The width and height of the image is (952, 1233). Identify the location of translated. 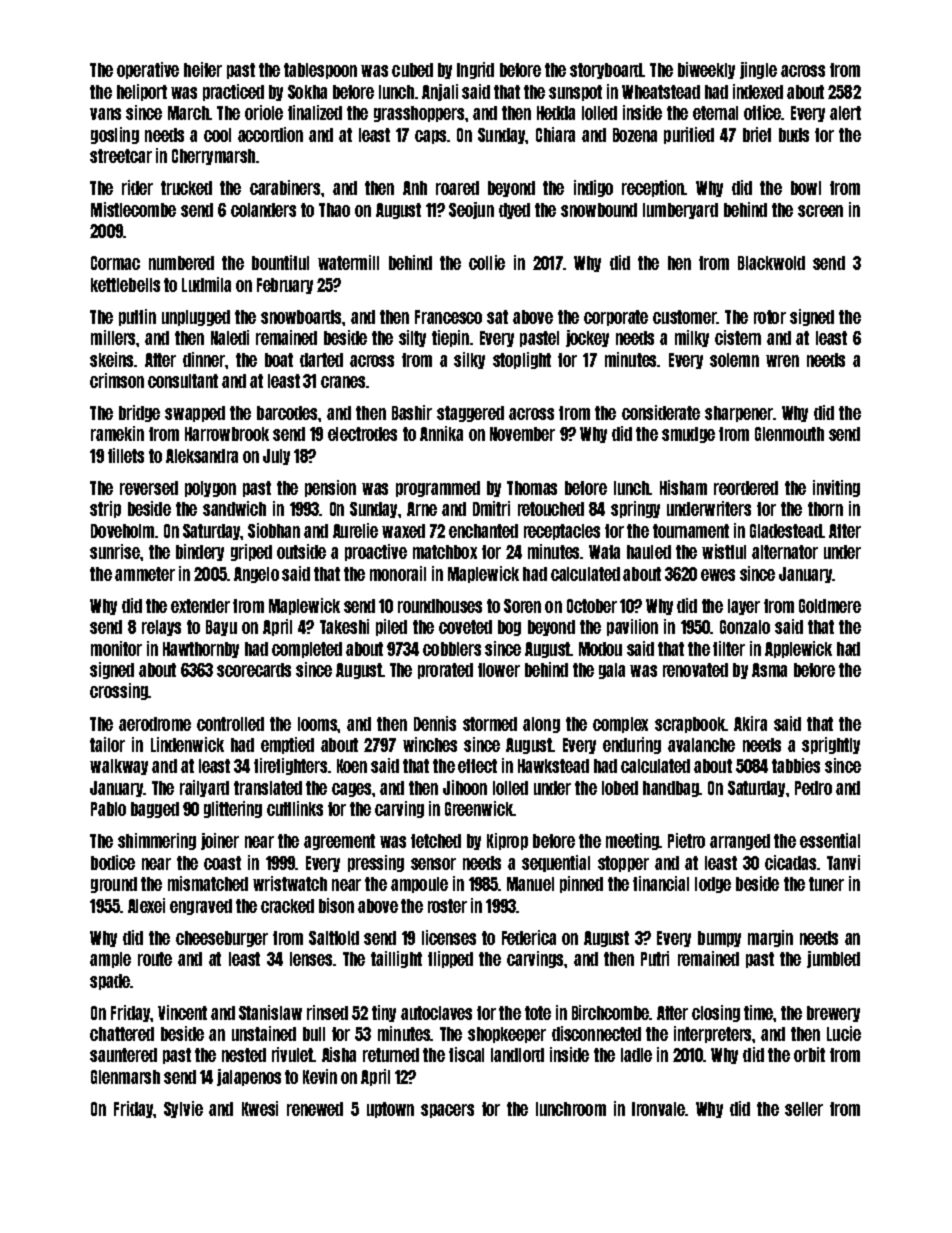
(268, 788).
